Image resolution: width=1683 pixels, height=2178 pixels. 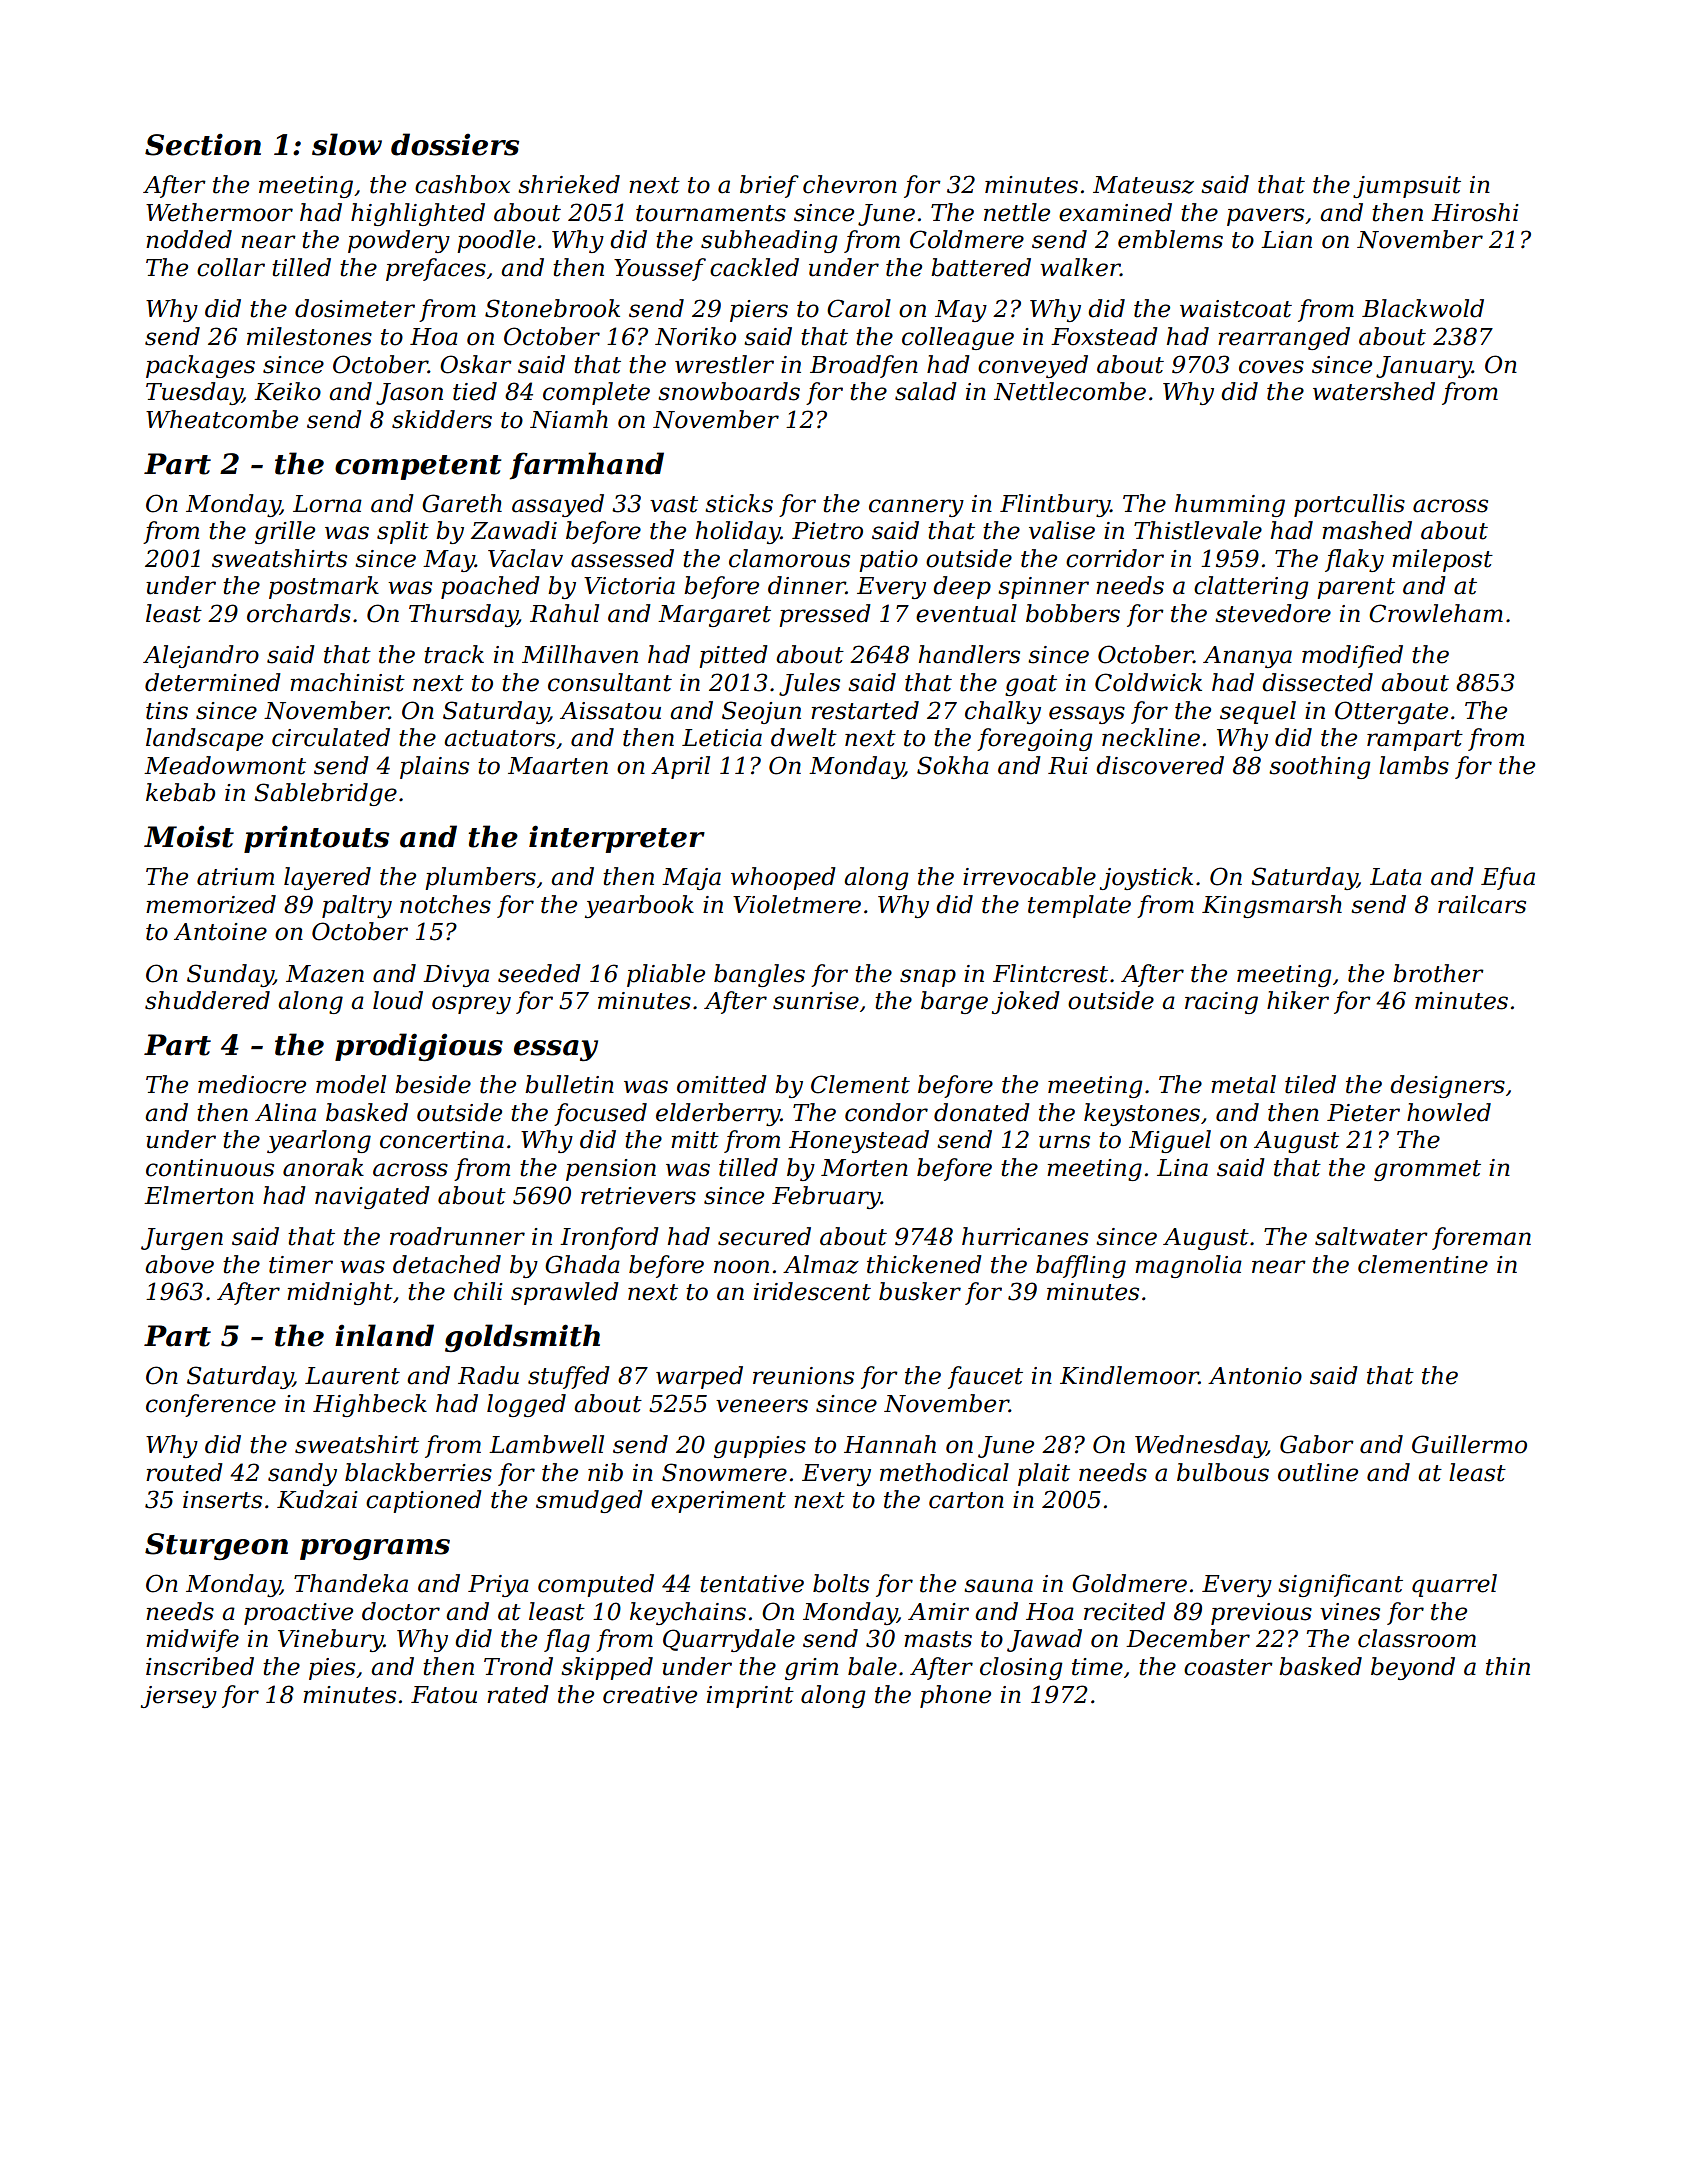 What do you see at coordinates (1143, 185) in the screenshot?
I see `Mateusz` at bounding box center [1143, 185].
